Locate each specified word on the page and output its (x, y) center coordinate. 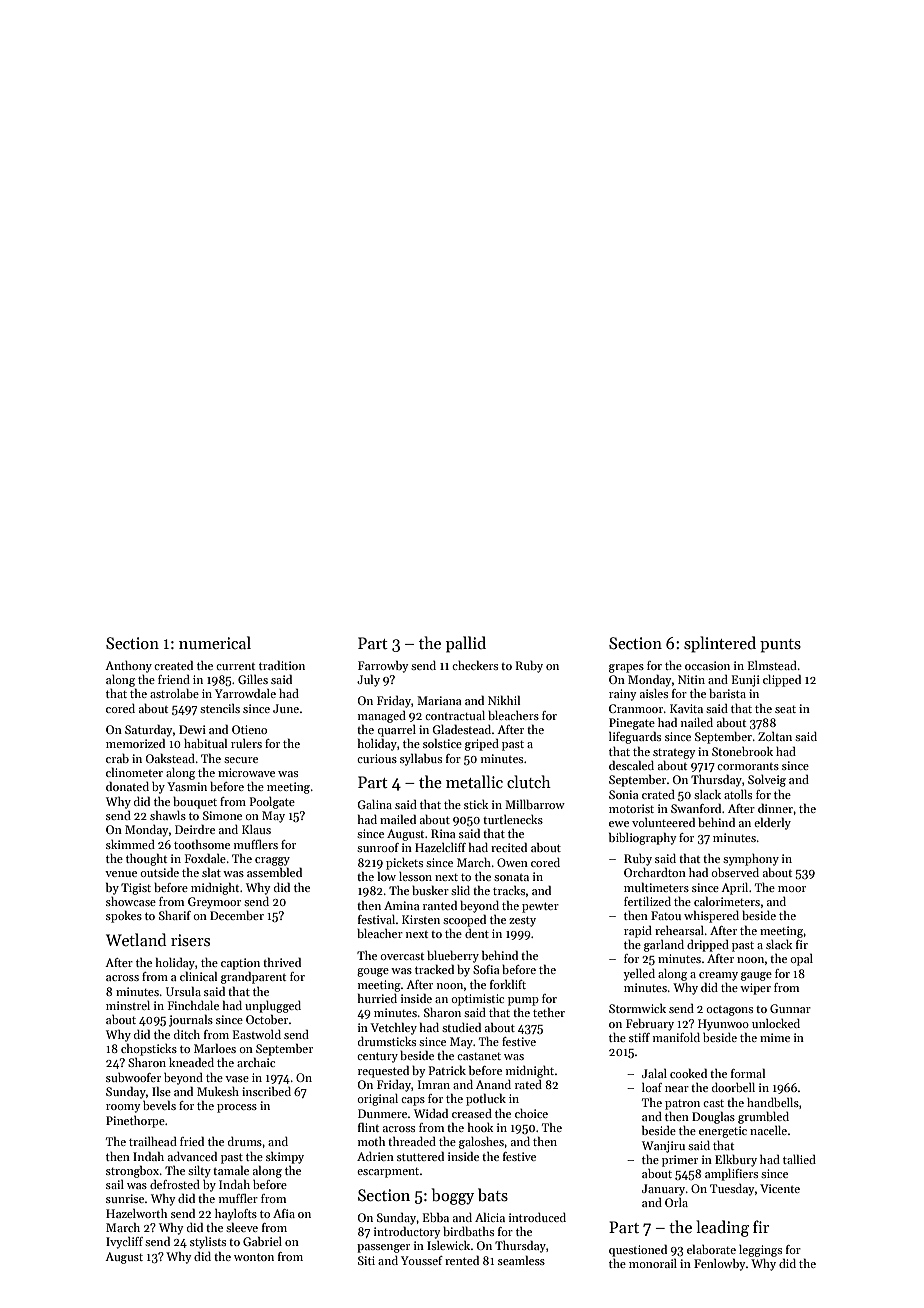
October (267, 1019)
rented (462, 1260)
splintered (720, 644)
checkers (475, 665)
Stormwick (637, 1008)
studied (461, 1027)
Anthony (128, 667)
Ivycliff (124, 1243)
